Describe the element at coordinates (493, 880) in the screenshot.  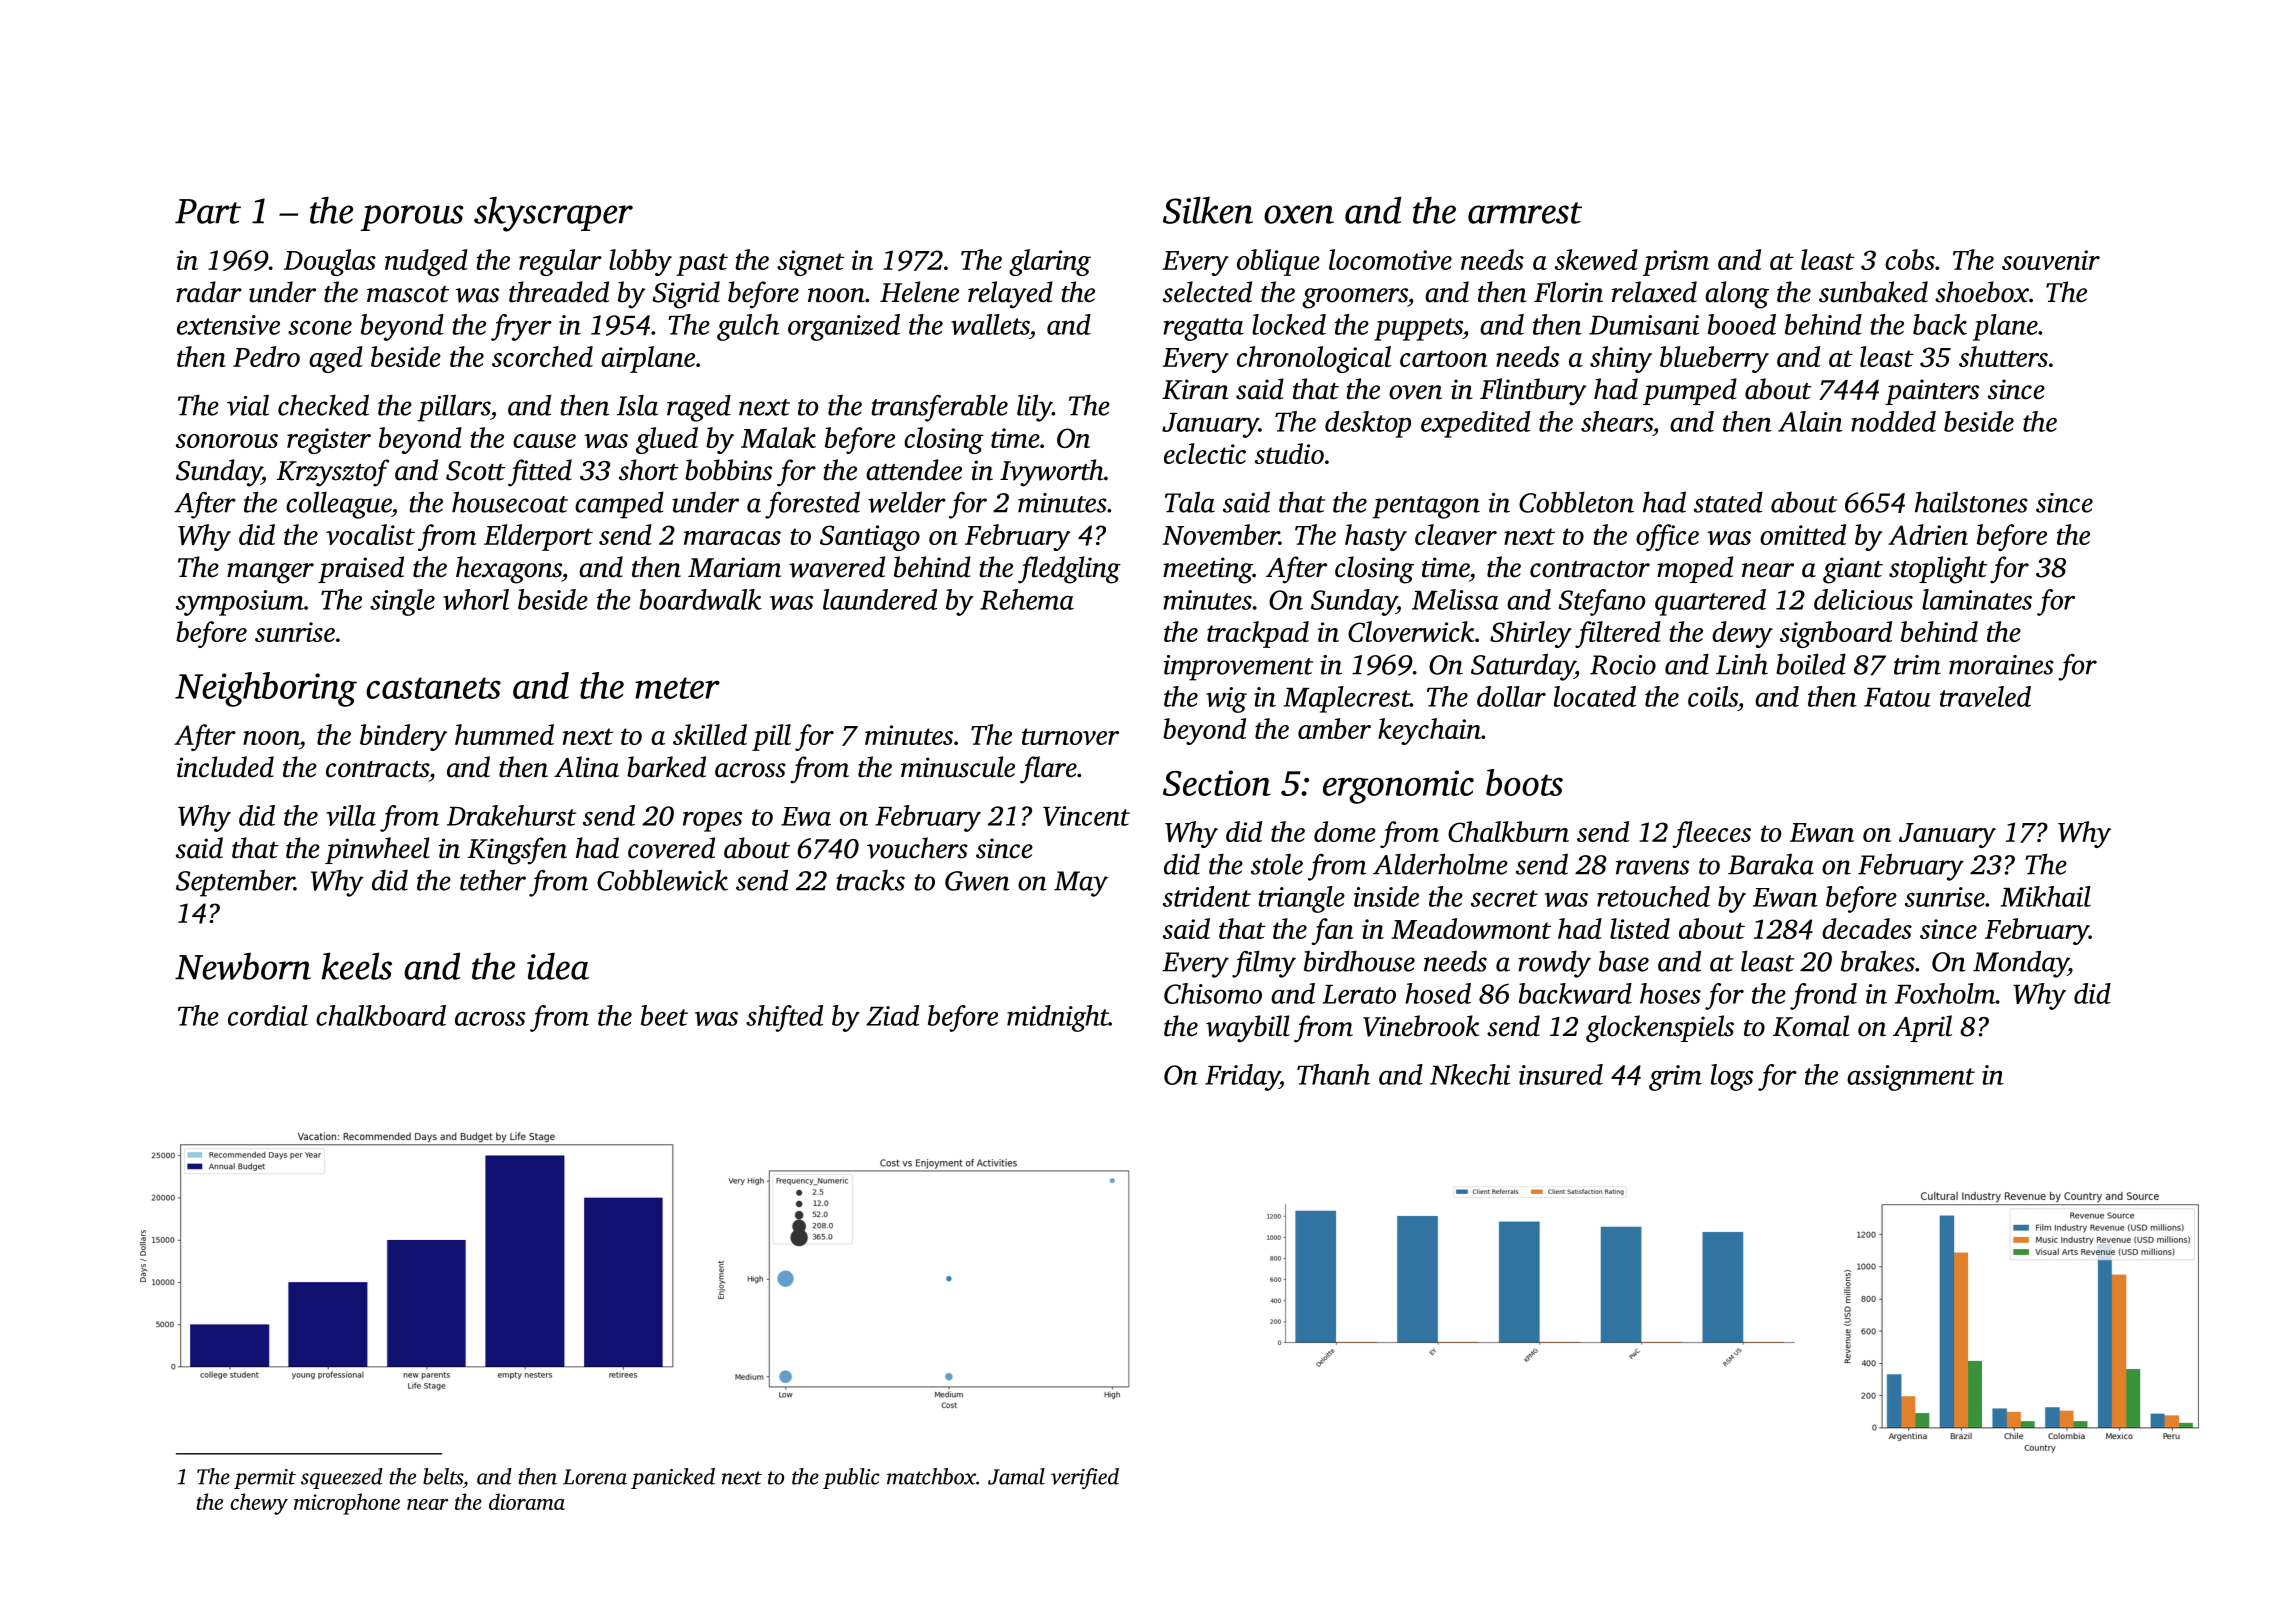
I see `tether` at that location.
